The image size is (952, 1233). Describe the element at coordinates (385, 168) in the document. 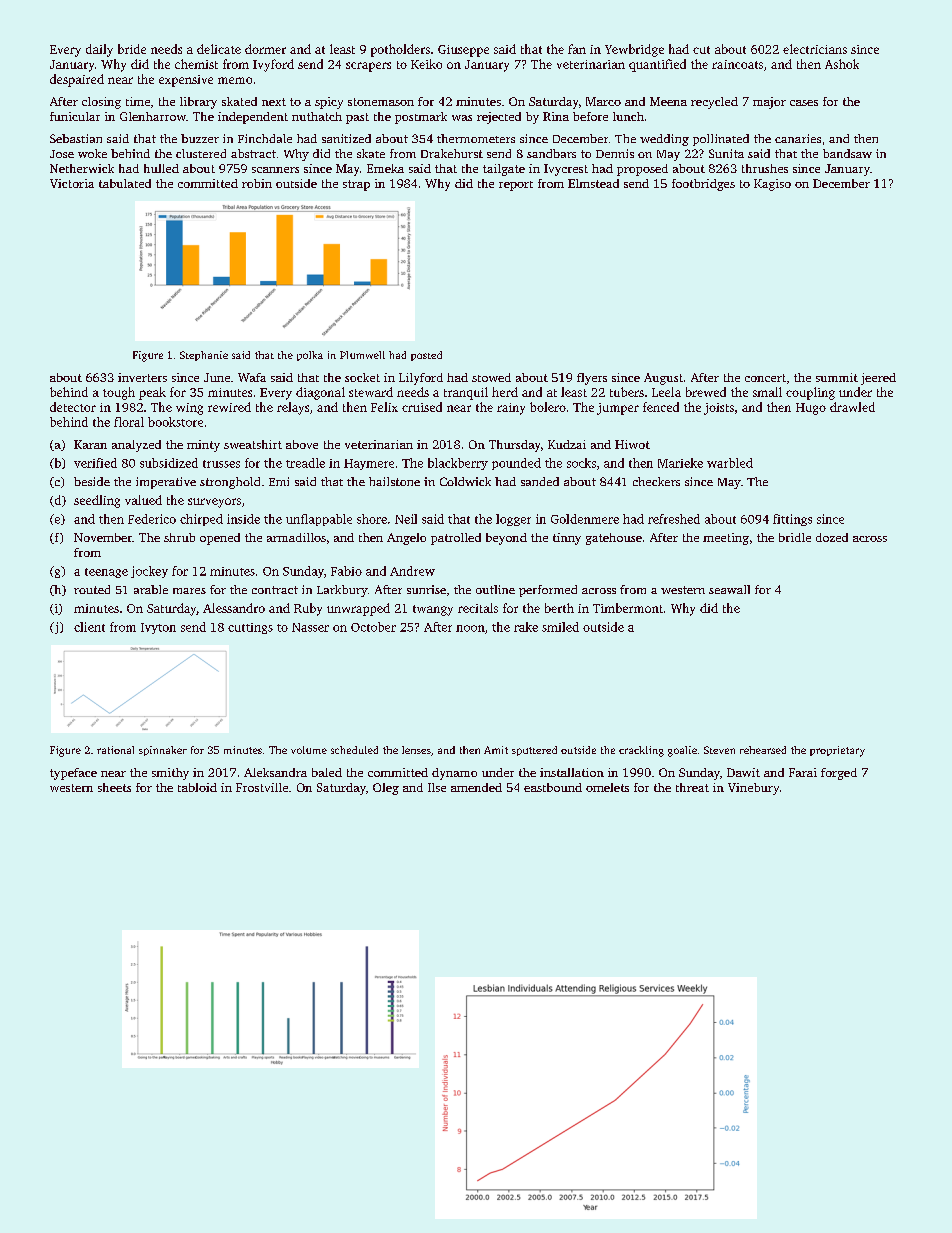

I see `Emeka` at that location.
